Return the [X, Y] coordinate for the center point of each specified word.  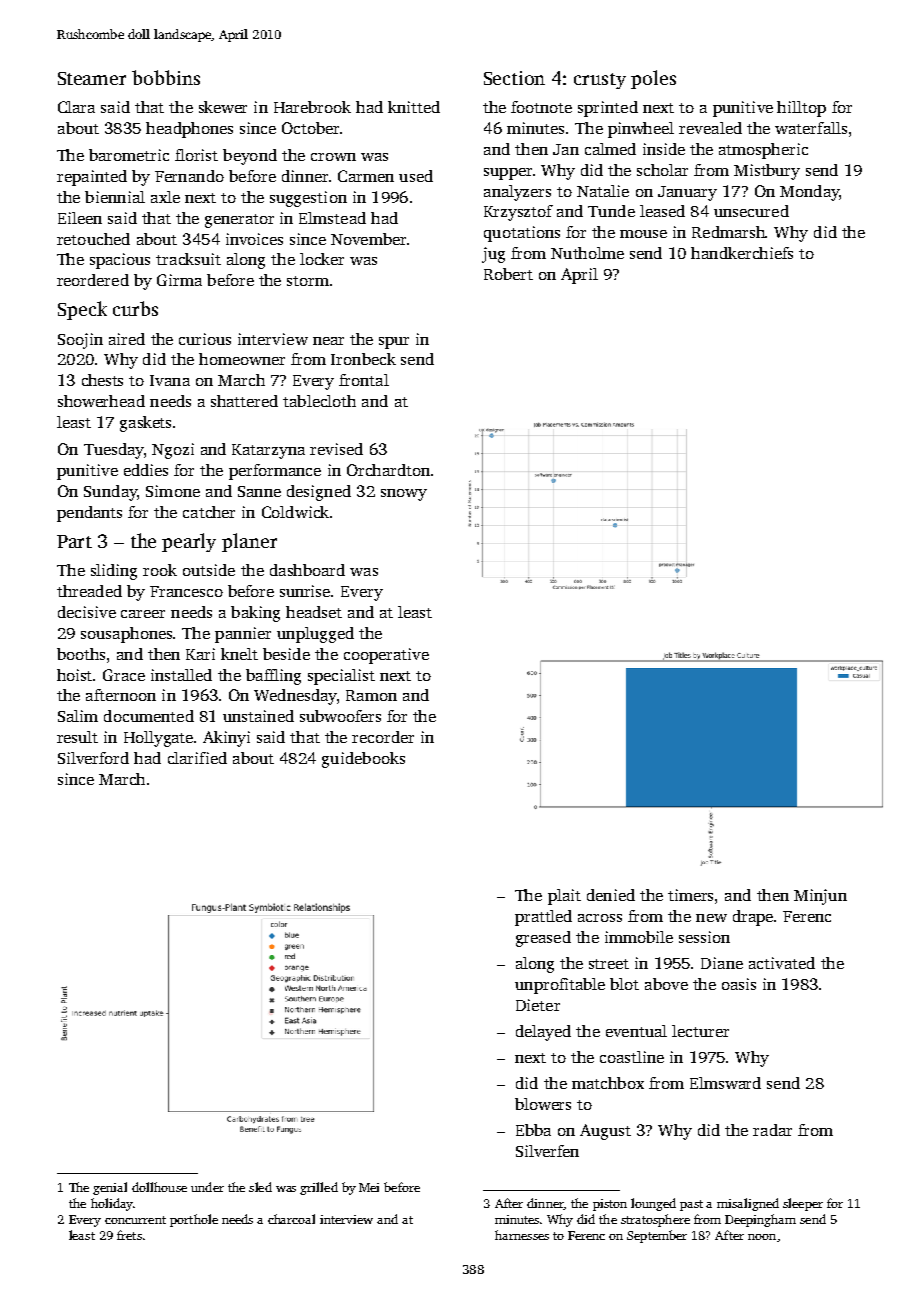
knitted [414, 107]
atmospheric [763, 151]
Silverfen [547, 1151]
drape [753, 918]
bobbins [166, 77]
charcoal [291, 1219]
